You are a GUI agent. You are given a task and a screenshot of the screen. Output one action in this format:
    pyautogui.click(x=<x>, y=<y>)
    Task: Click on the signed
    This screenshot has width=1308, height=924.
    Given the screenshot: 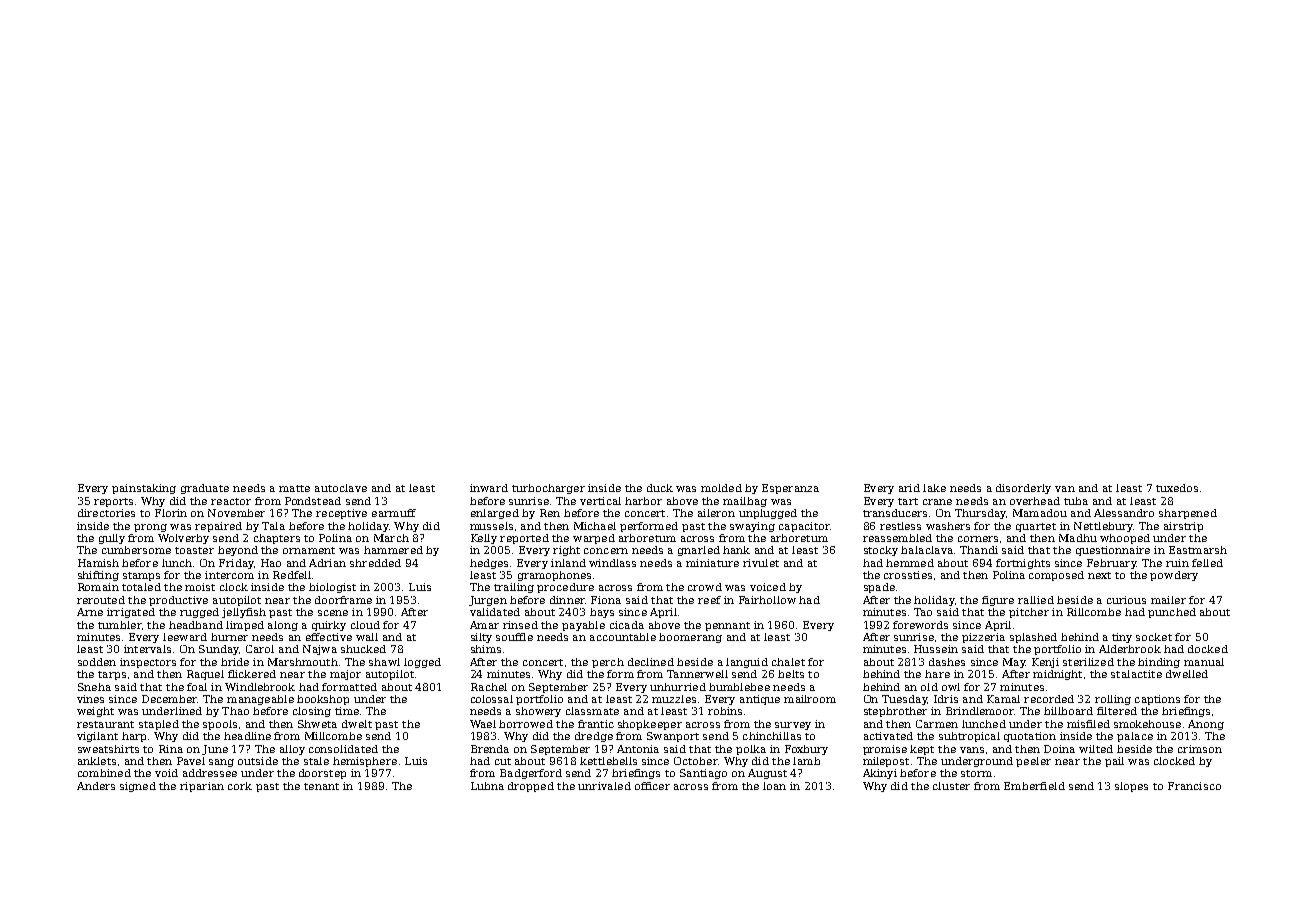 What is the action you would take?
    pyautogui.click(x=138, y=787)
